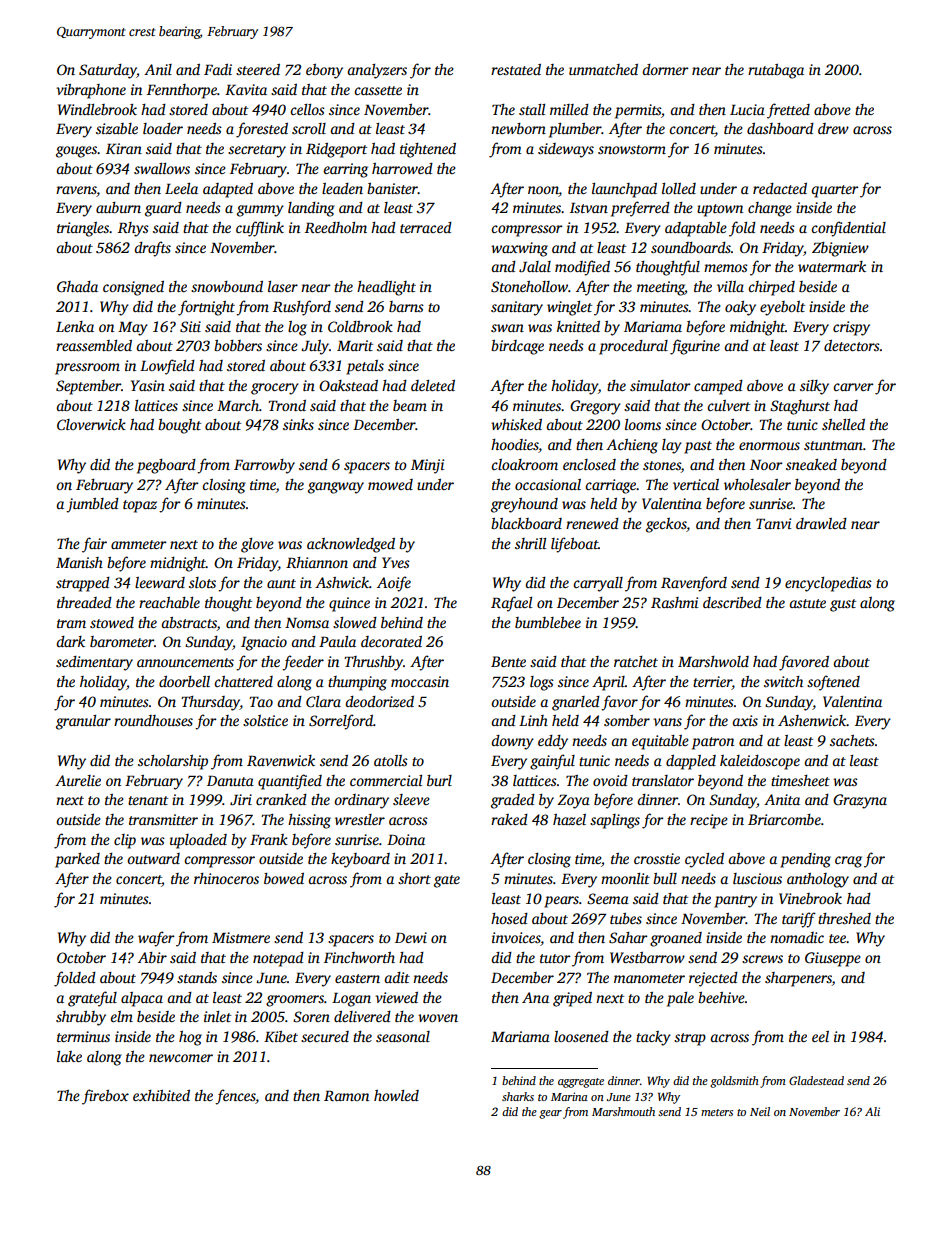 The width and height of the screenshot is (952, 1233). Describe the element at coordinates (166, 466) in the screenshot. I see `pegboard` at that location.
